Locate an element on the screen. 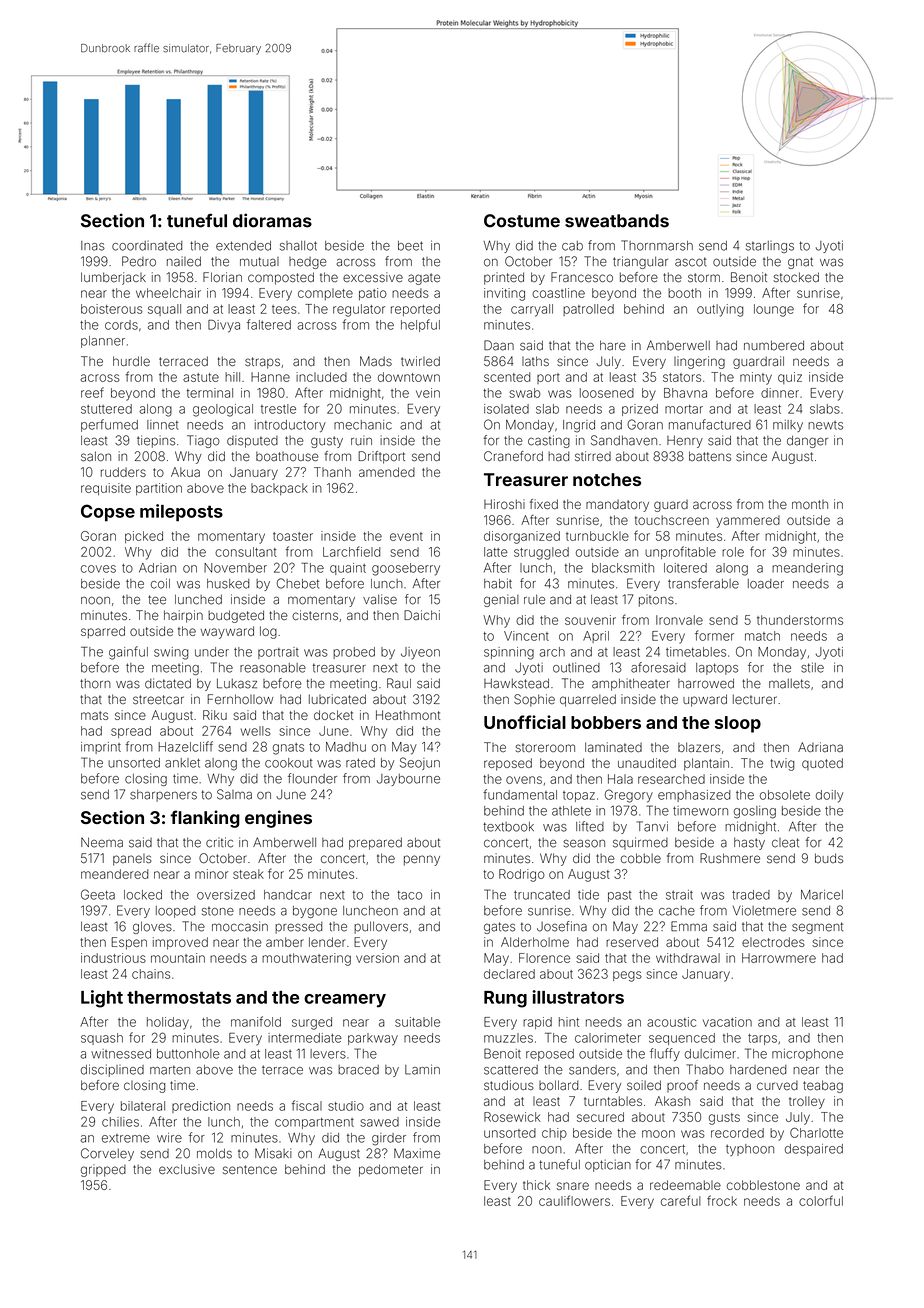 This screenshot has height=1308, width=924. milky is located at coordinates (788, 426).
